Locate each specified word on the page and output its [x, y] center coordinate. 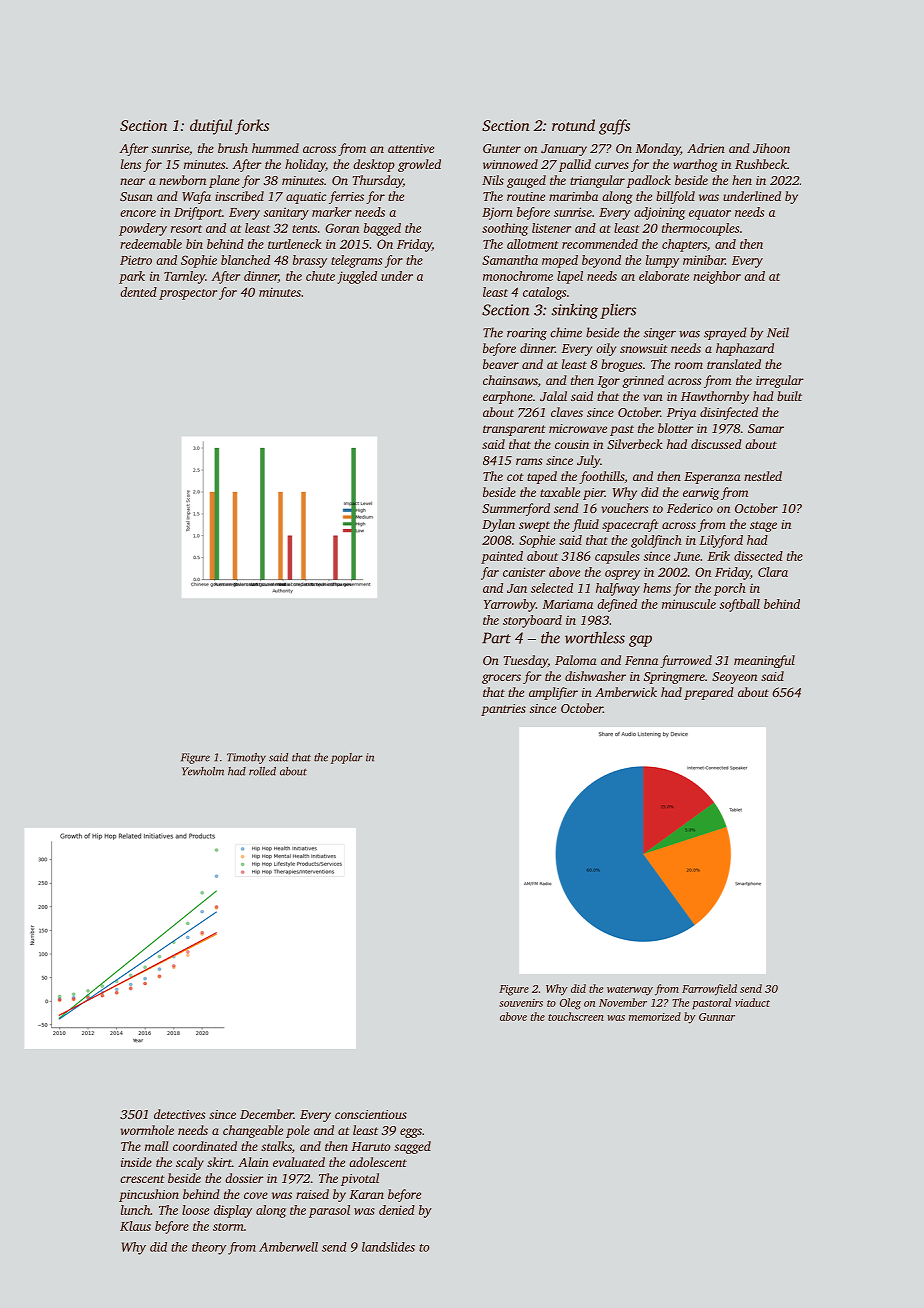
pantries [503, 710]
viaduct [752, 1002]
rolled [262, 771]
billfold [675, 197]
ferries [346, 197]
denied [397, 1210]
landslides [388, 1247]
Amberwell [288, 1247]
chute [320, 276]
